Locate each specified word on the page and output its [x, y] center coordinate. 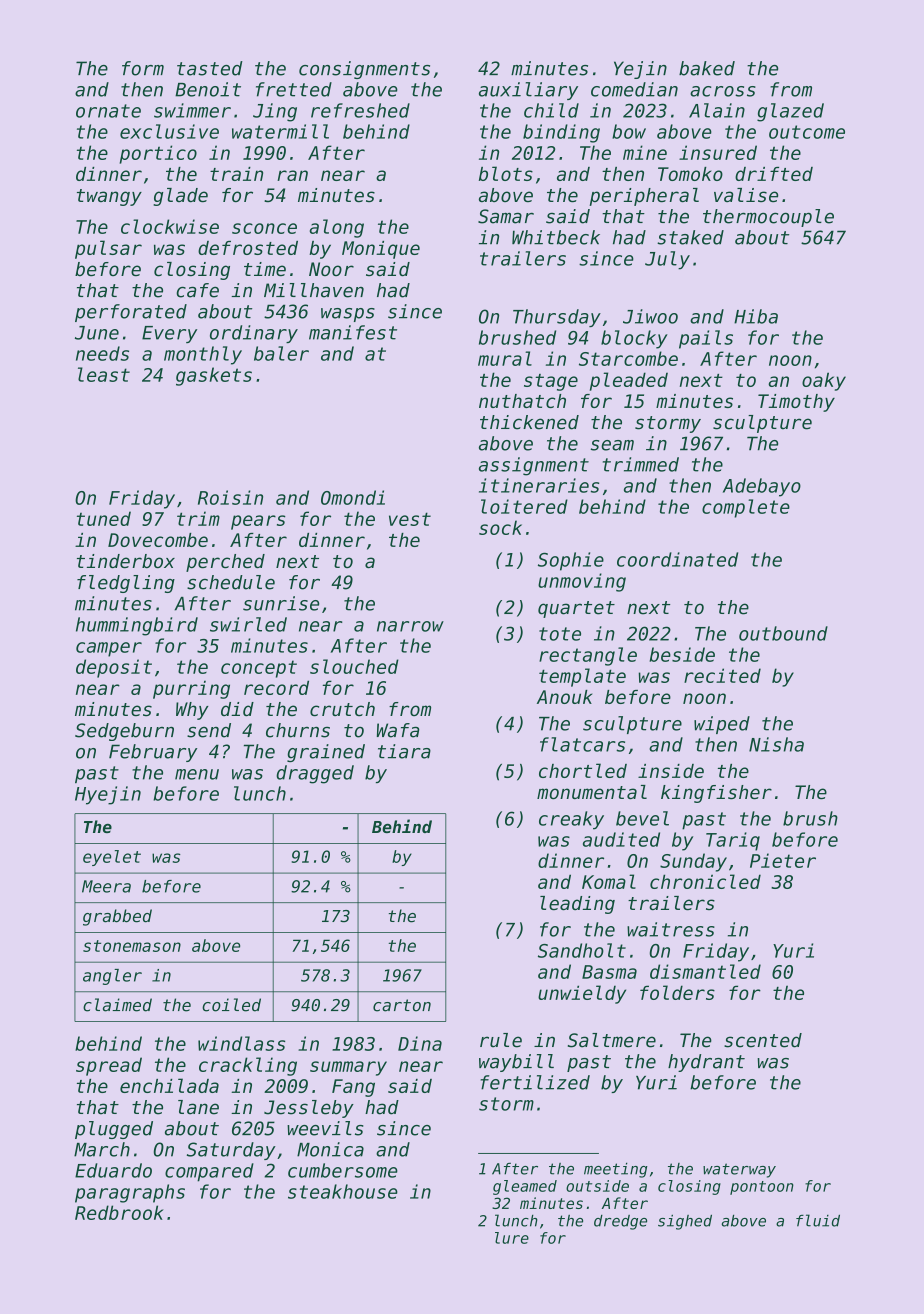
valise [746, 195]
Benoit [208, 89]
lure [512, 1238]
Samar [506, 216]
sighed [685, 1222]
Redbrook [119, 1212]
